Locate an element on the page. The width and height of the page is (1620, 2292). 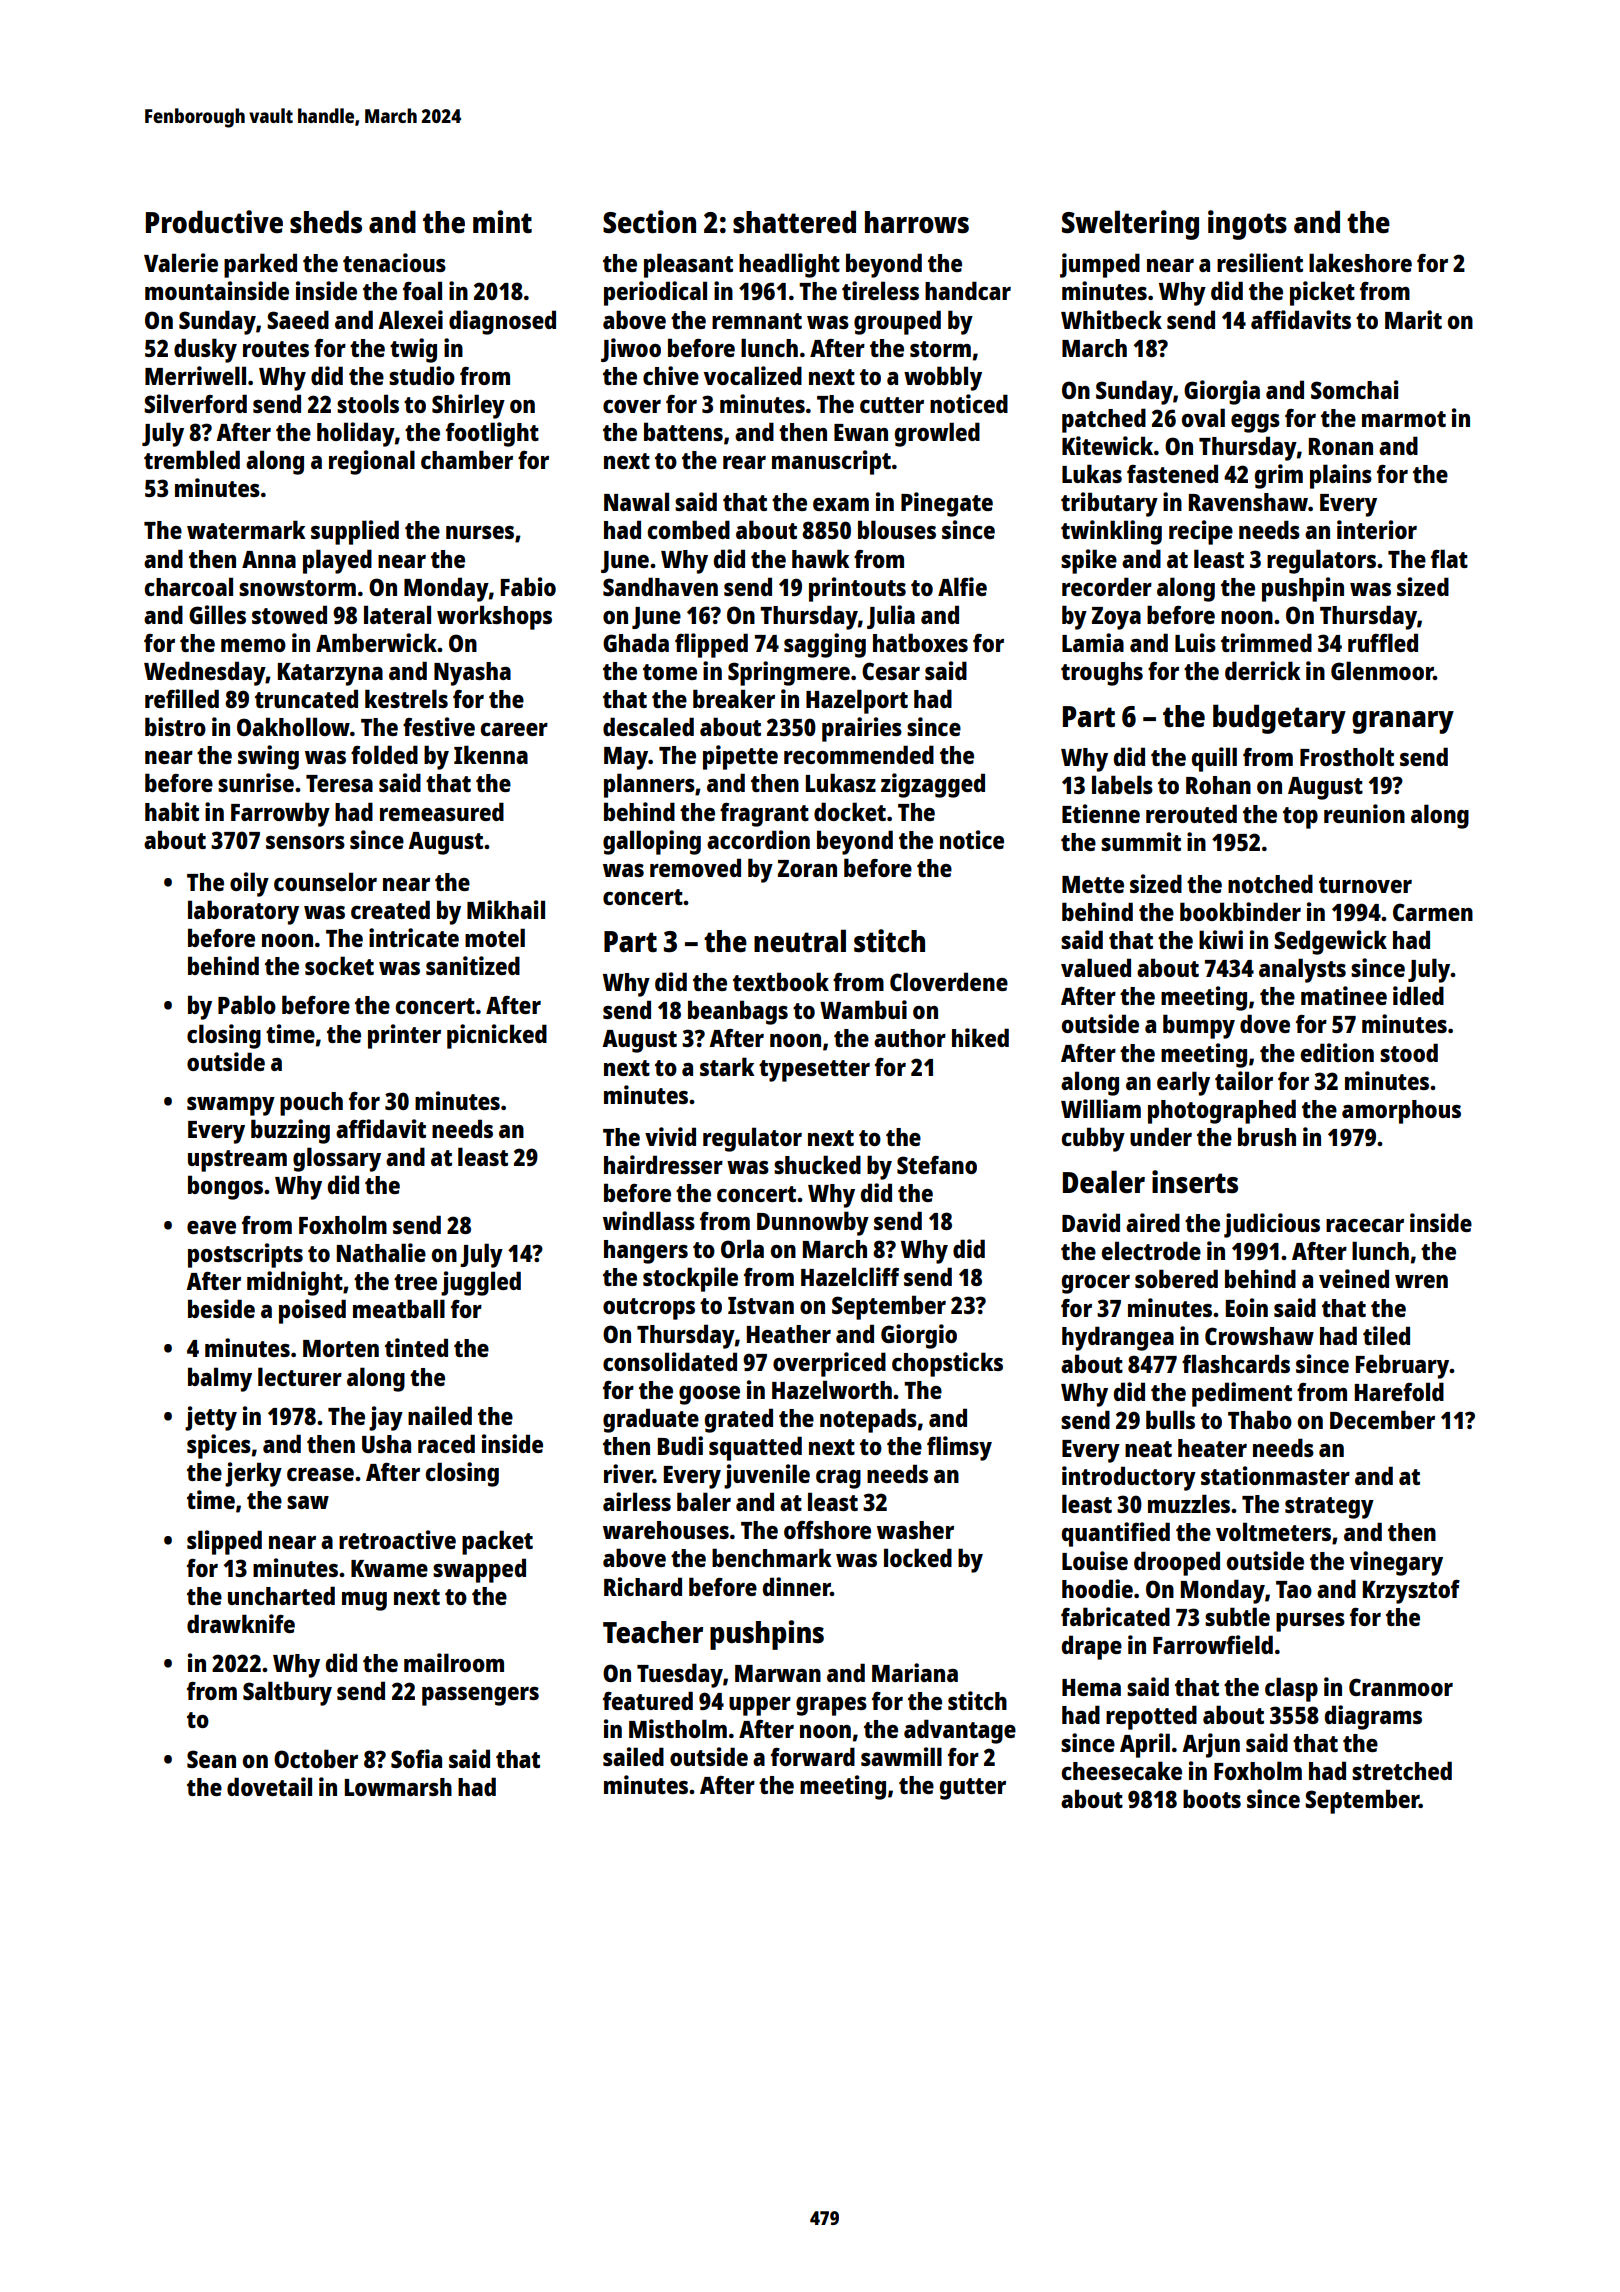
Frostholt is located at coordinates (1347, 756).
